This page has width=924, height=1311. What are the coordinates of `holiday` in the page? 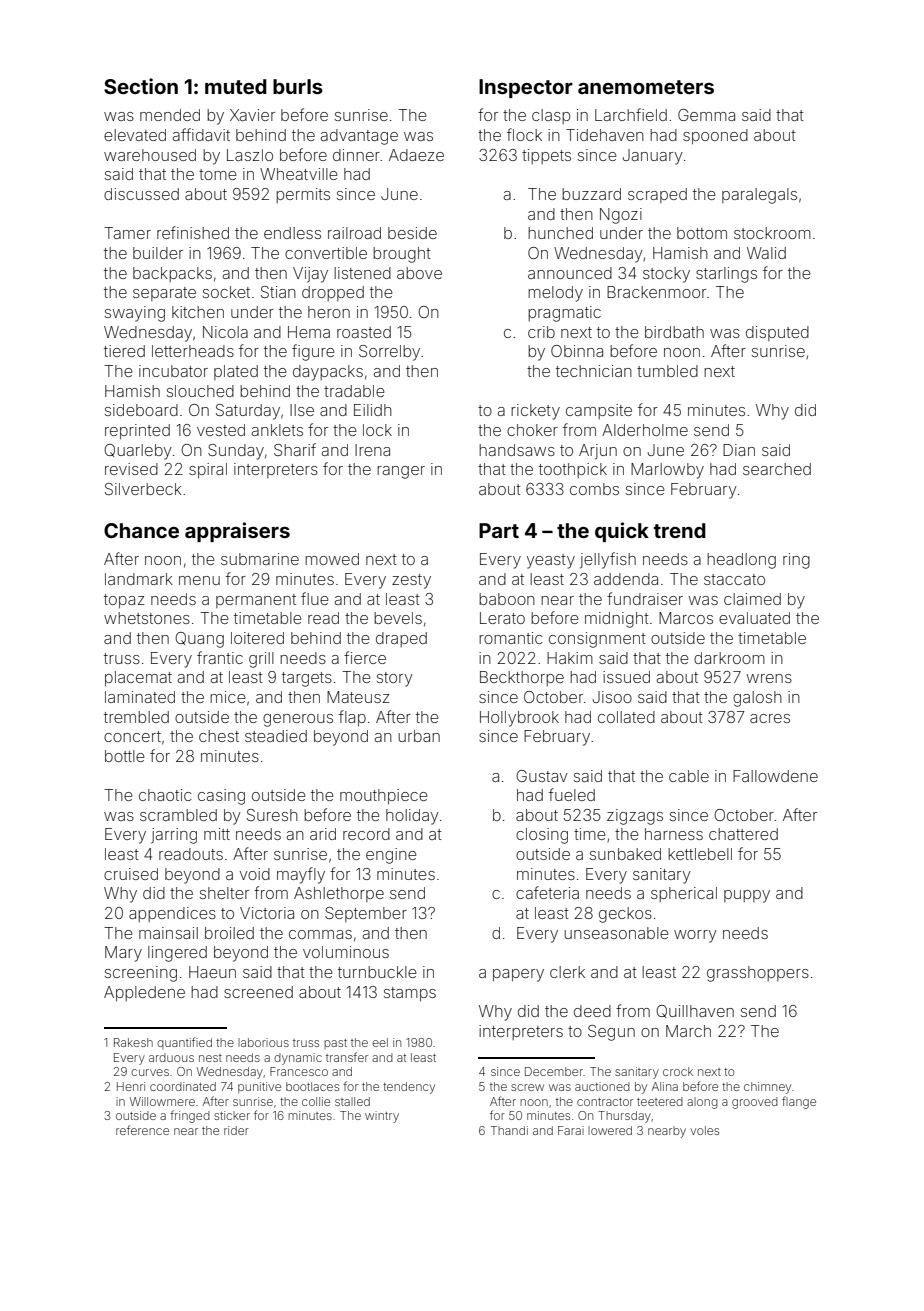 It's located at (412, 817).
